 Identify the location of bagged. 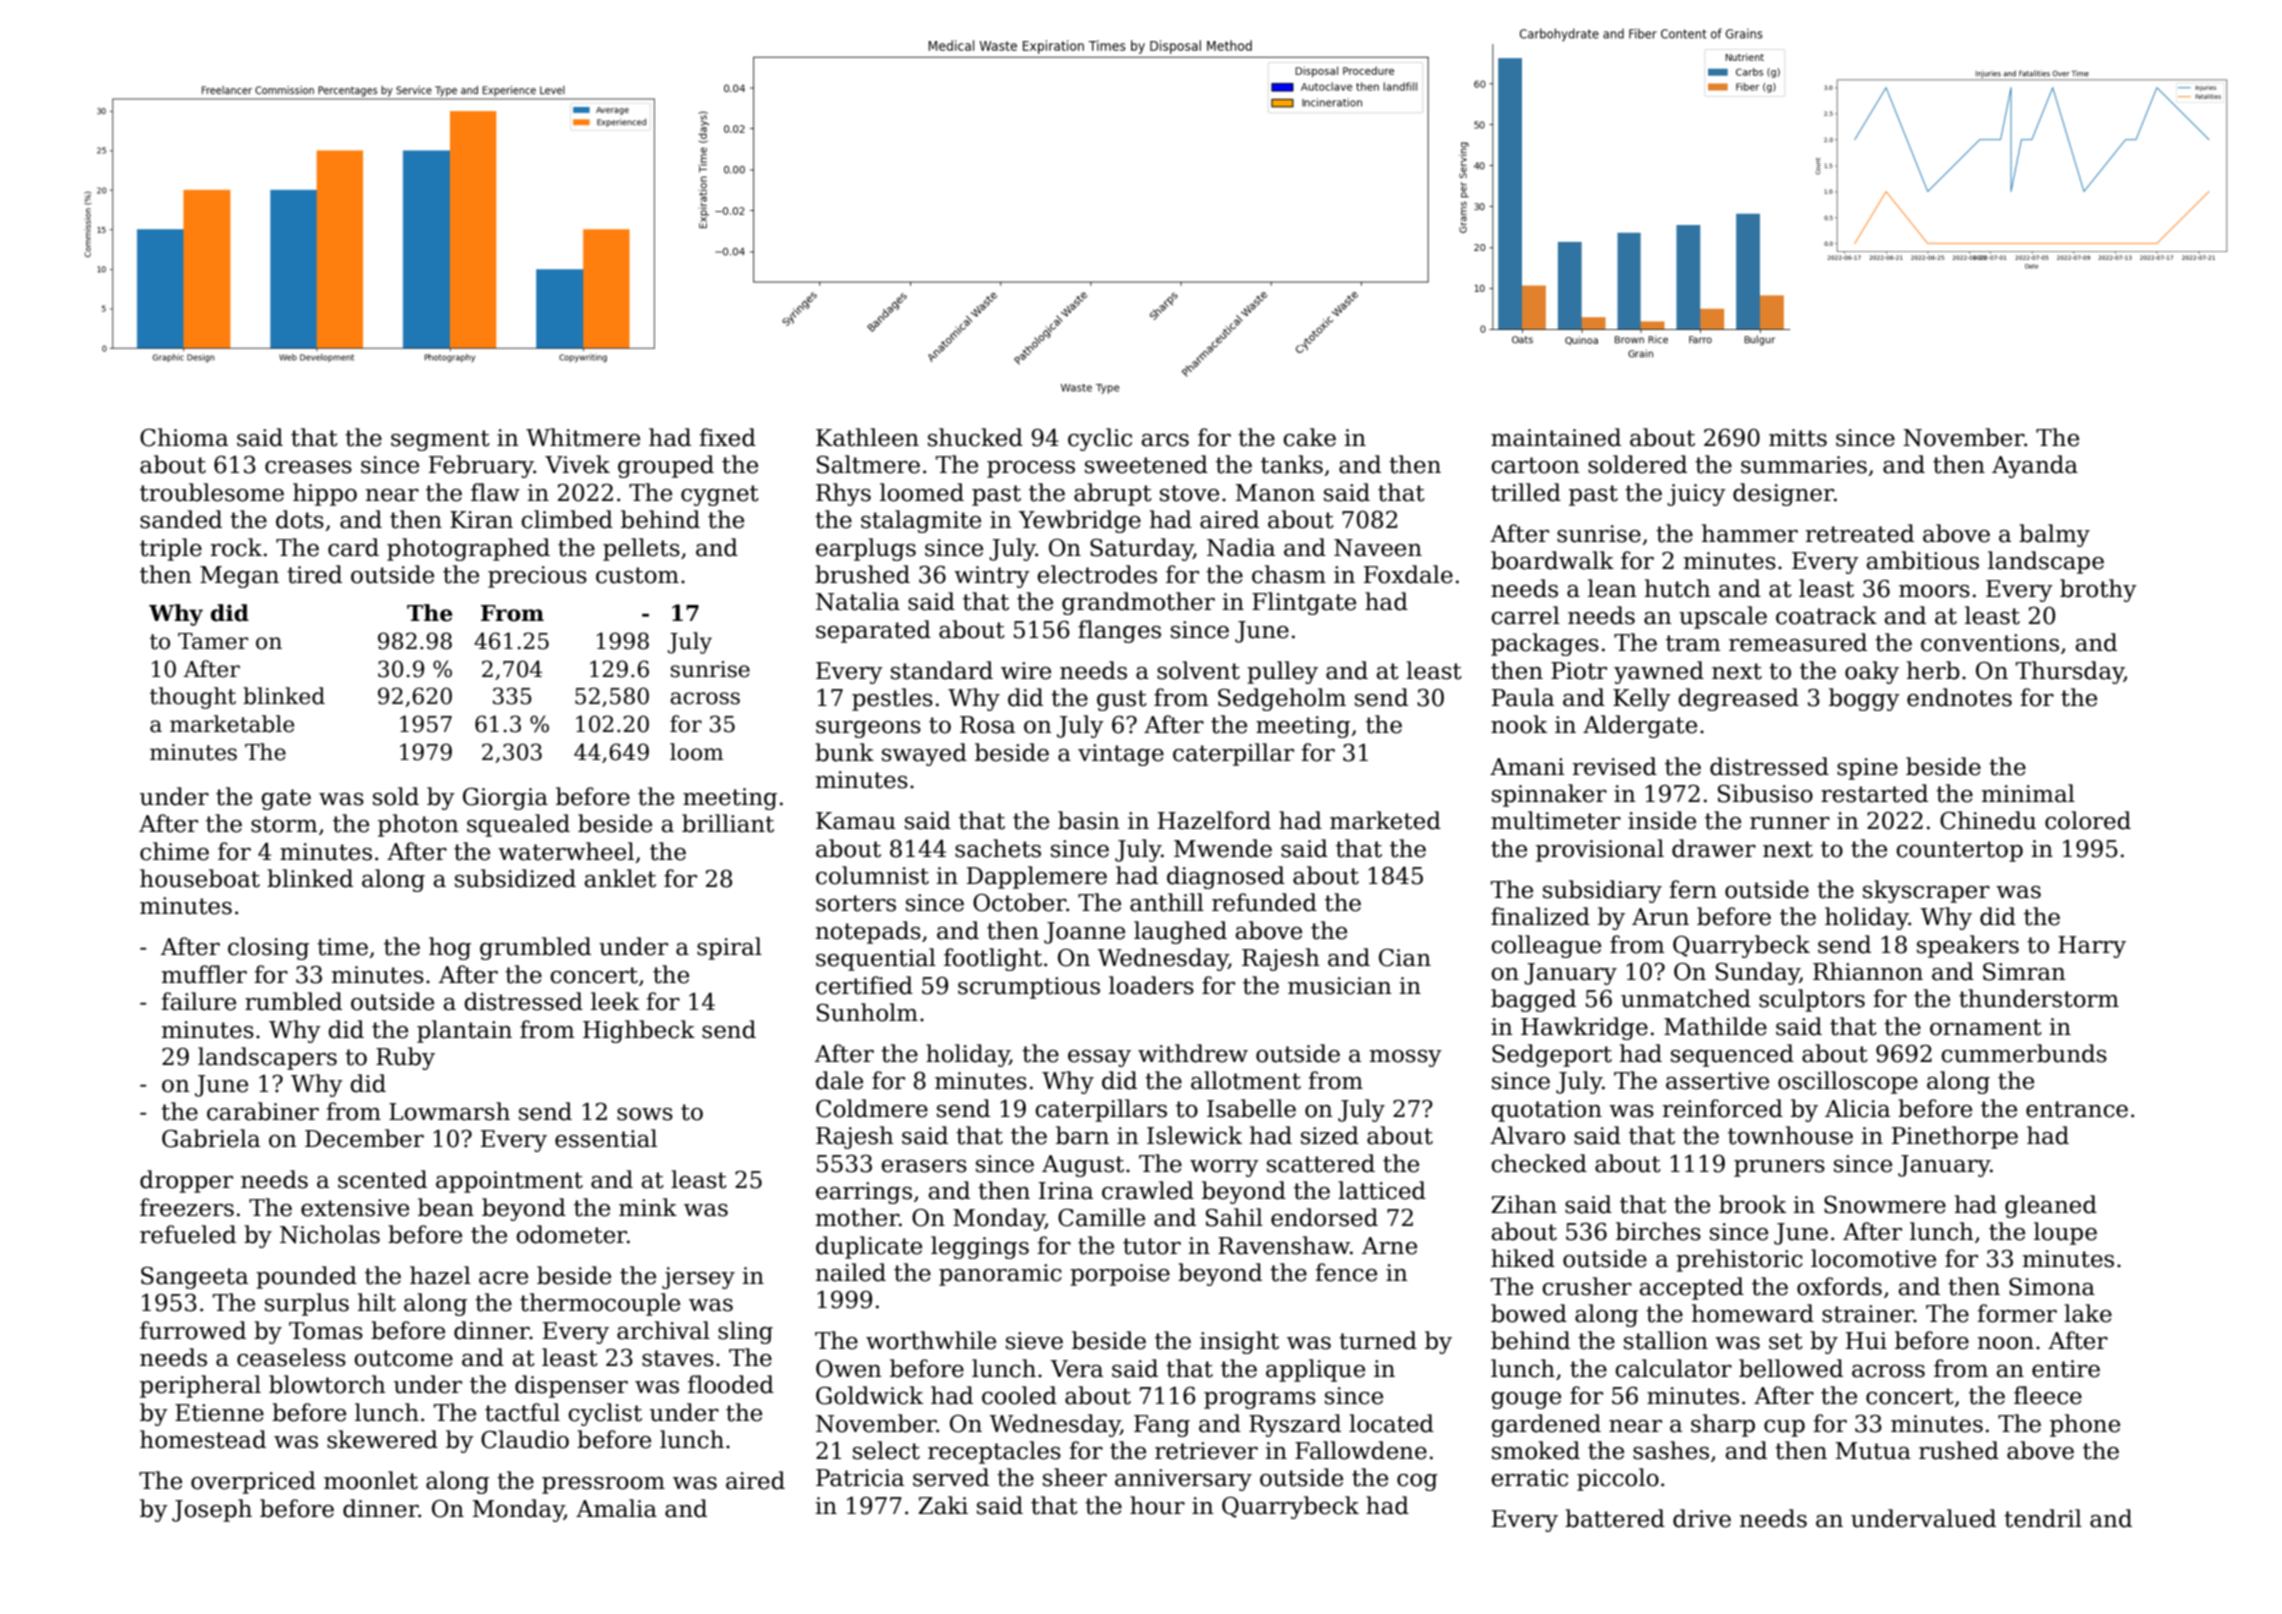
(1533, 1000).
